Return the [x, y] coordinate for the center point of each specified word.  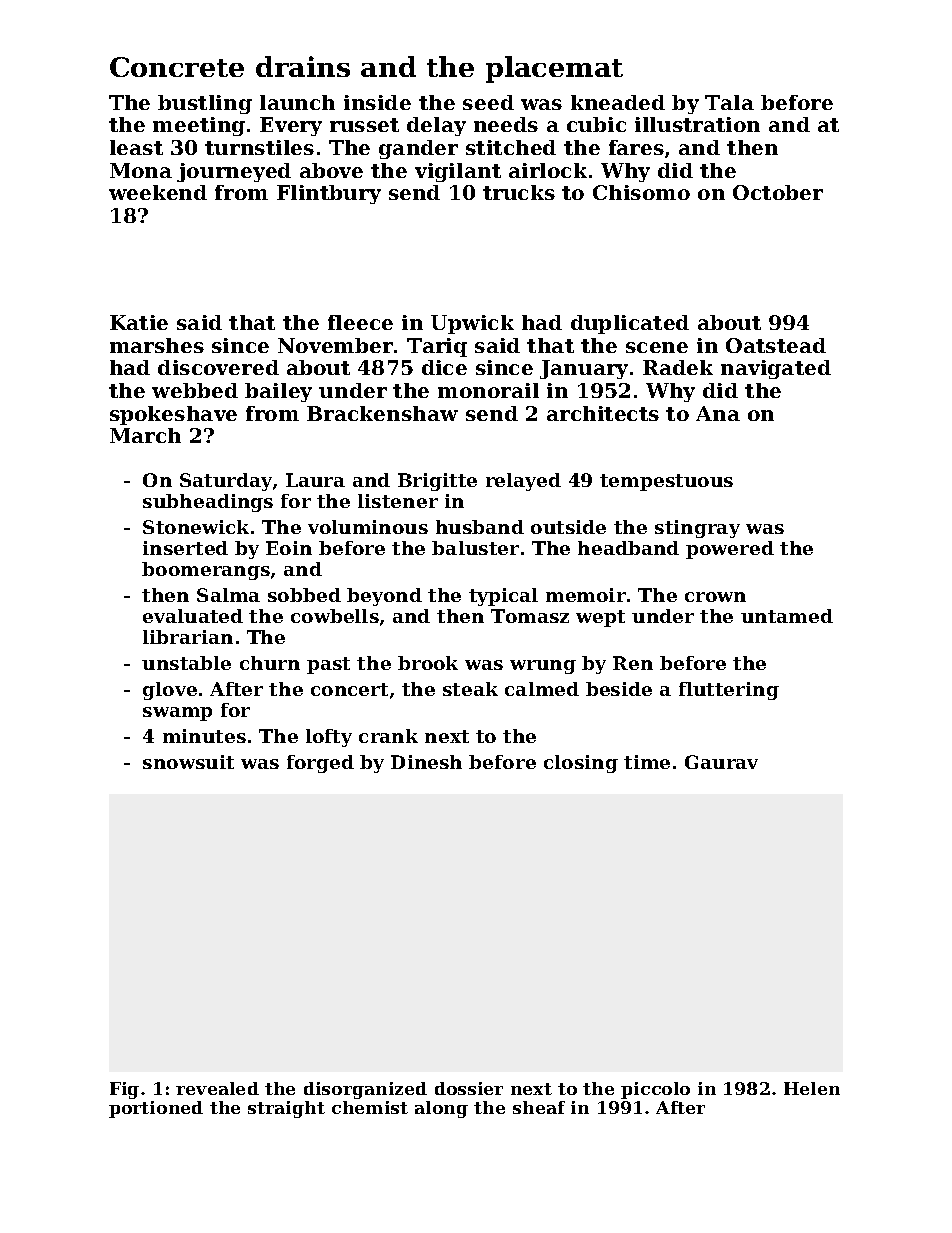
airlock [548, 170]
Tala [729, 102]
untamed [787, 616]
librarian [188, 637]
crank [388, 736]
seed [488, 102]
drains [303, 66]
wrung [543, 667]
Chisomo [641, 192]
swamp [177, 714]
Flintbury [329, 194]
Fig [124, 1090]
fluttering [729, 691]
